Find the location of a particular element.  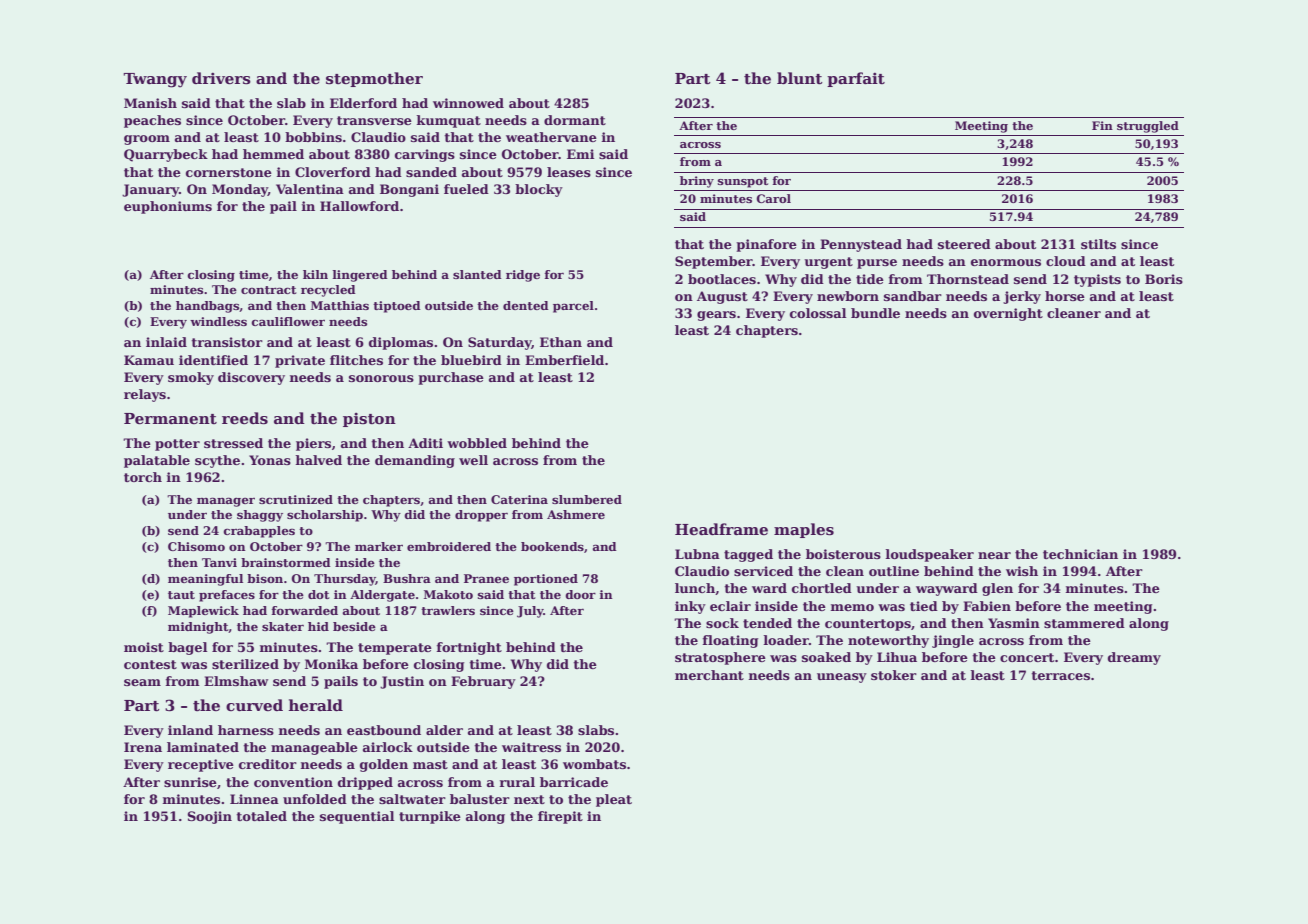

gears is located at coordinates (716, 316).
